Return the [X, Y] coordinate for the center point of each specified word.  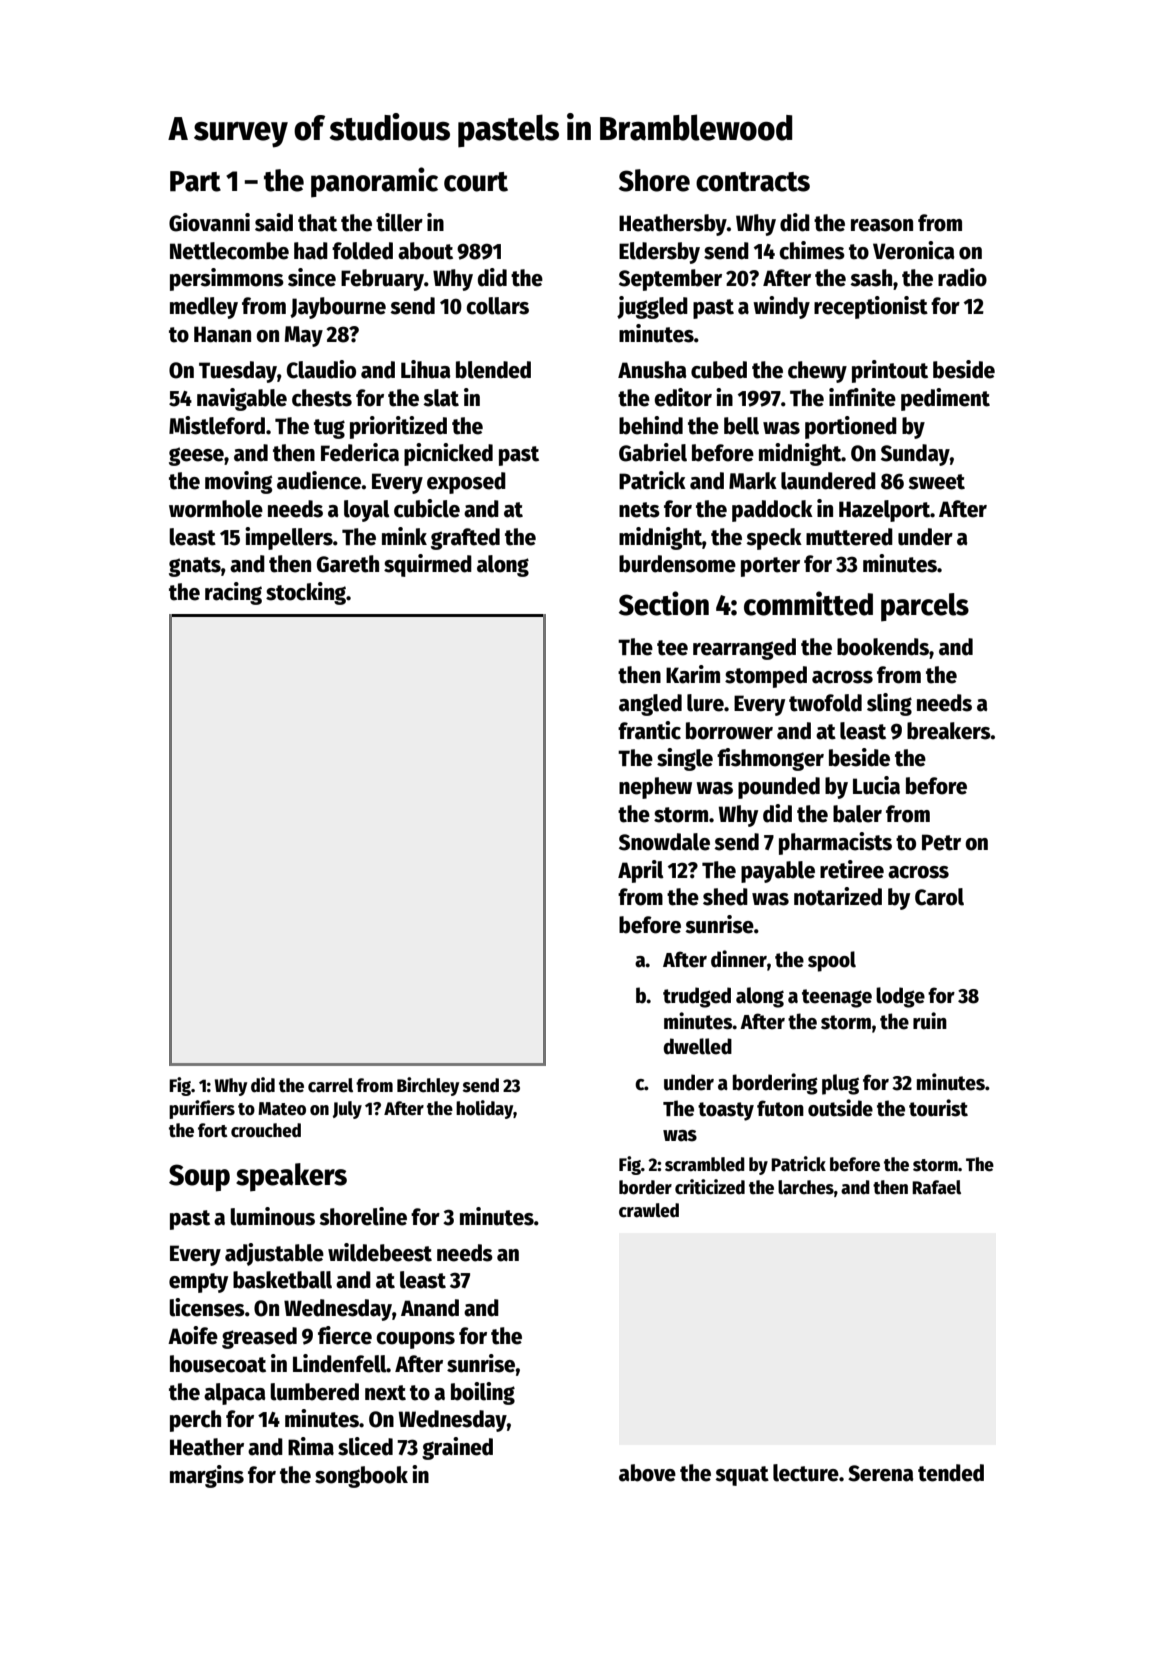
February [382, 280]
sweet [936, 482]
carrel [330, 1085]
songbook [361, 1477]
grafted [465, 539]
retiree [852, 869]
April [641, 871]
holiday [485, 1109]
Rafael [936, 1187]
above [647, 1473]
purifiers [202, 1109]
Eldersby [659, 253]
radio [962, 277]
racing [233, 593]
